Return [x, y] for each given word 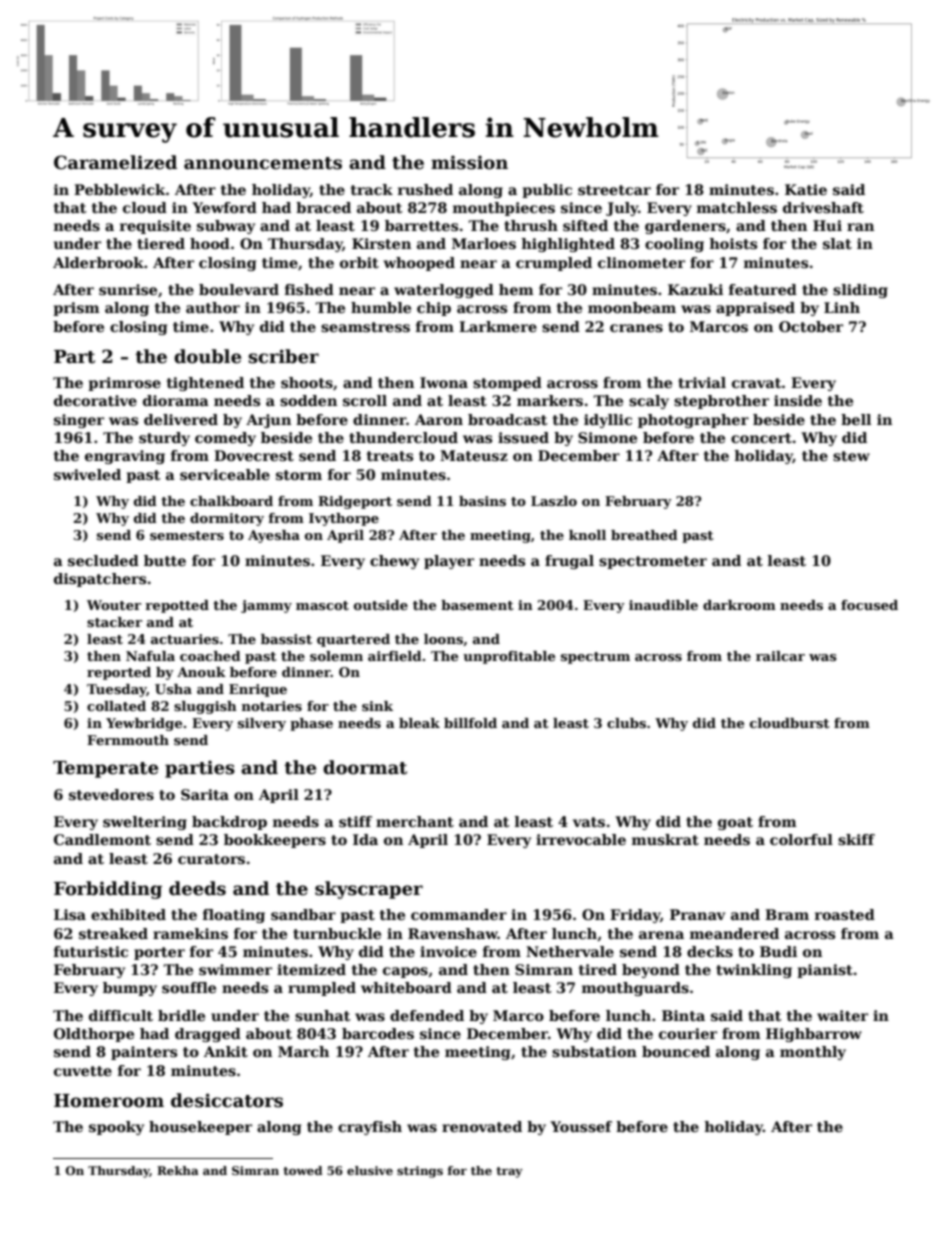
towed [303, 1170]
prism [76, 309]
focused [869, 605]
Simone [607, 437]
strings [420, 1172]
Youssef [581, 1126]
